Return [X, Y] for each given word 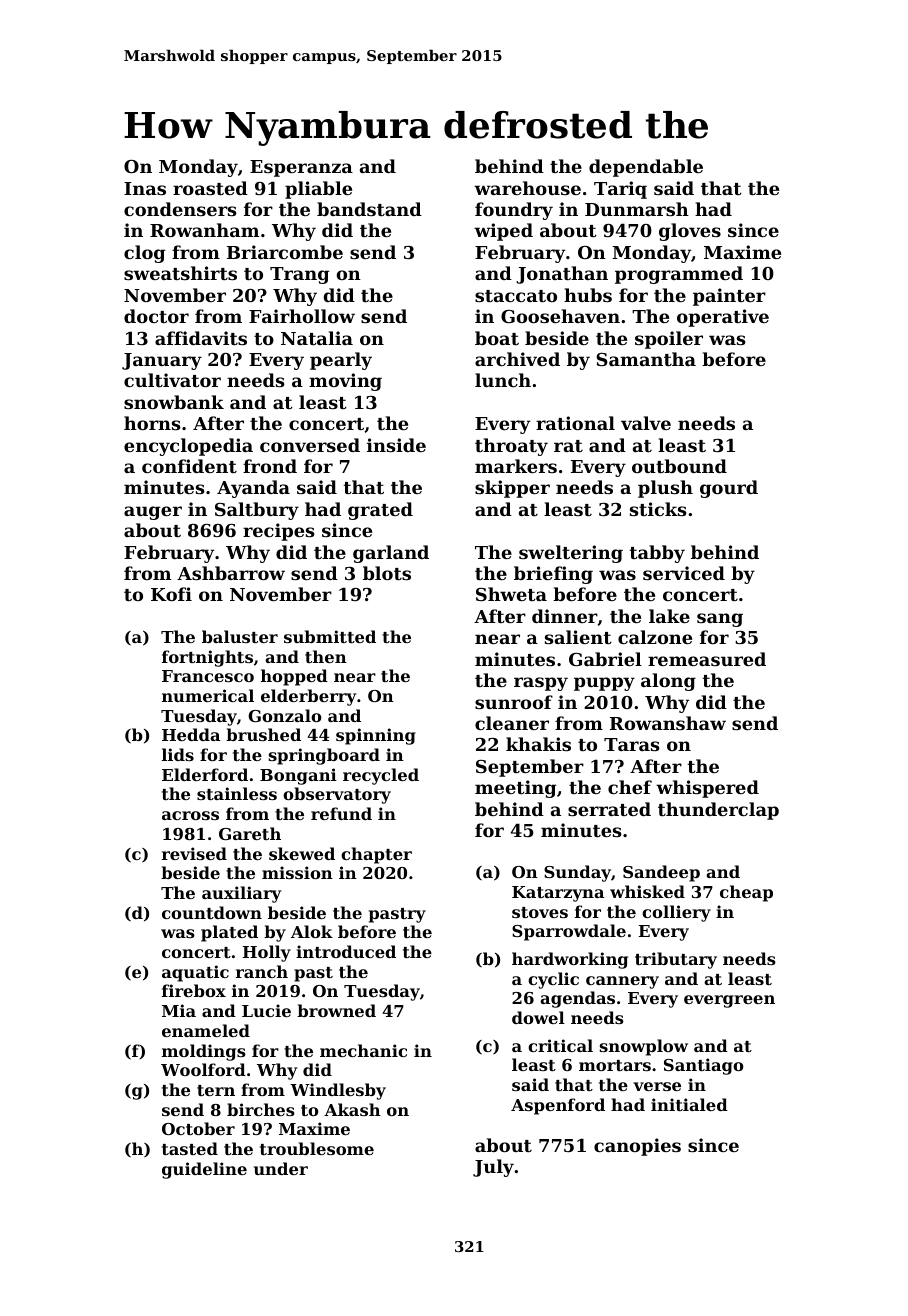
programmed [679, 275]
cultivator [172, 380]
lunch [503, 380]
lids [178, 754]
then [326, 656]
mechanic [363, 1050]
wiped [503, 232]
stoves [540, 912]
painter [729, 297]
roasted [210, 188]
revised [194, 853]
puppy [604, 684]
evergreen [729, 1001]
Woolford [203, 1069]
